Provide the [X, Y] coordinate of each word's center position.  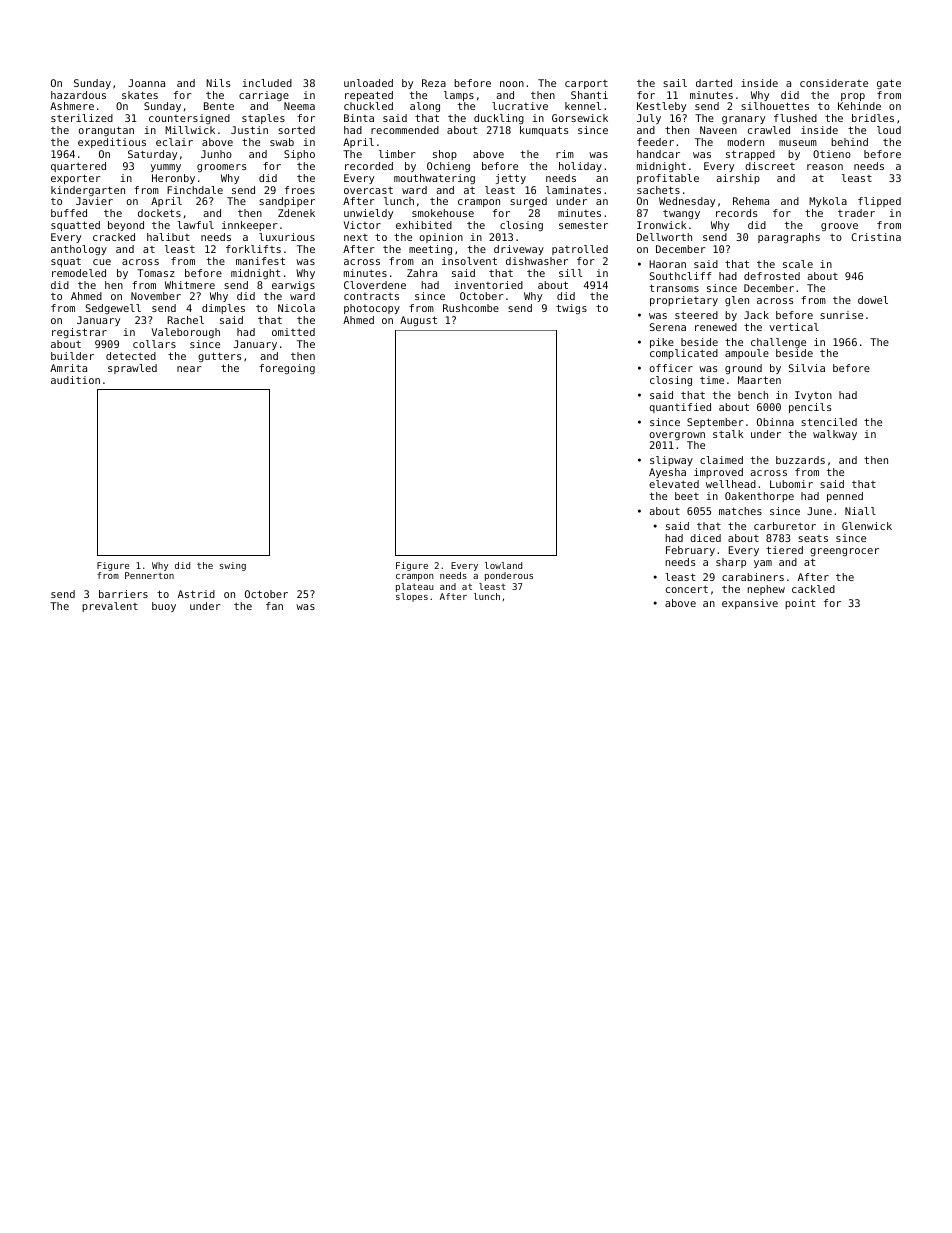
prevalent [110, 607]
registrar [79, 333]
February [690, 551]
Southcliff [680, 276]
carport [586, 84]
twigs [571, 309]
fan [274, 606]
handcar [658, 154]
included [267, 83]
